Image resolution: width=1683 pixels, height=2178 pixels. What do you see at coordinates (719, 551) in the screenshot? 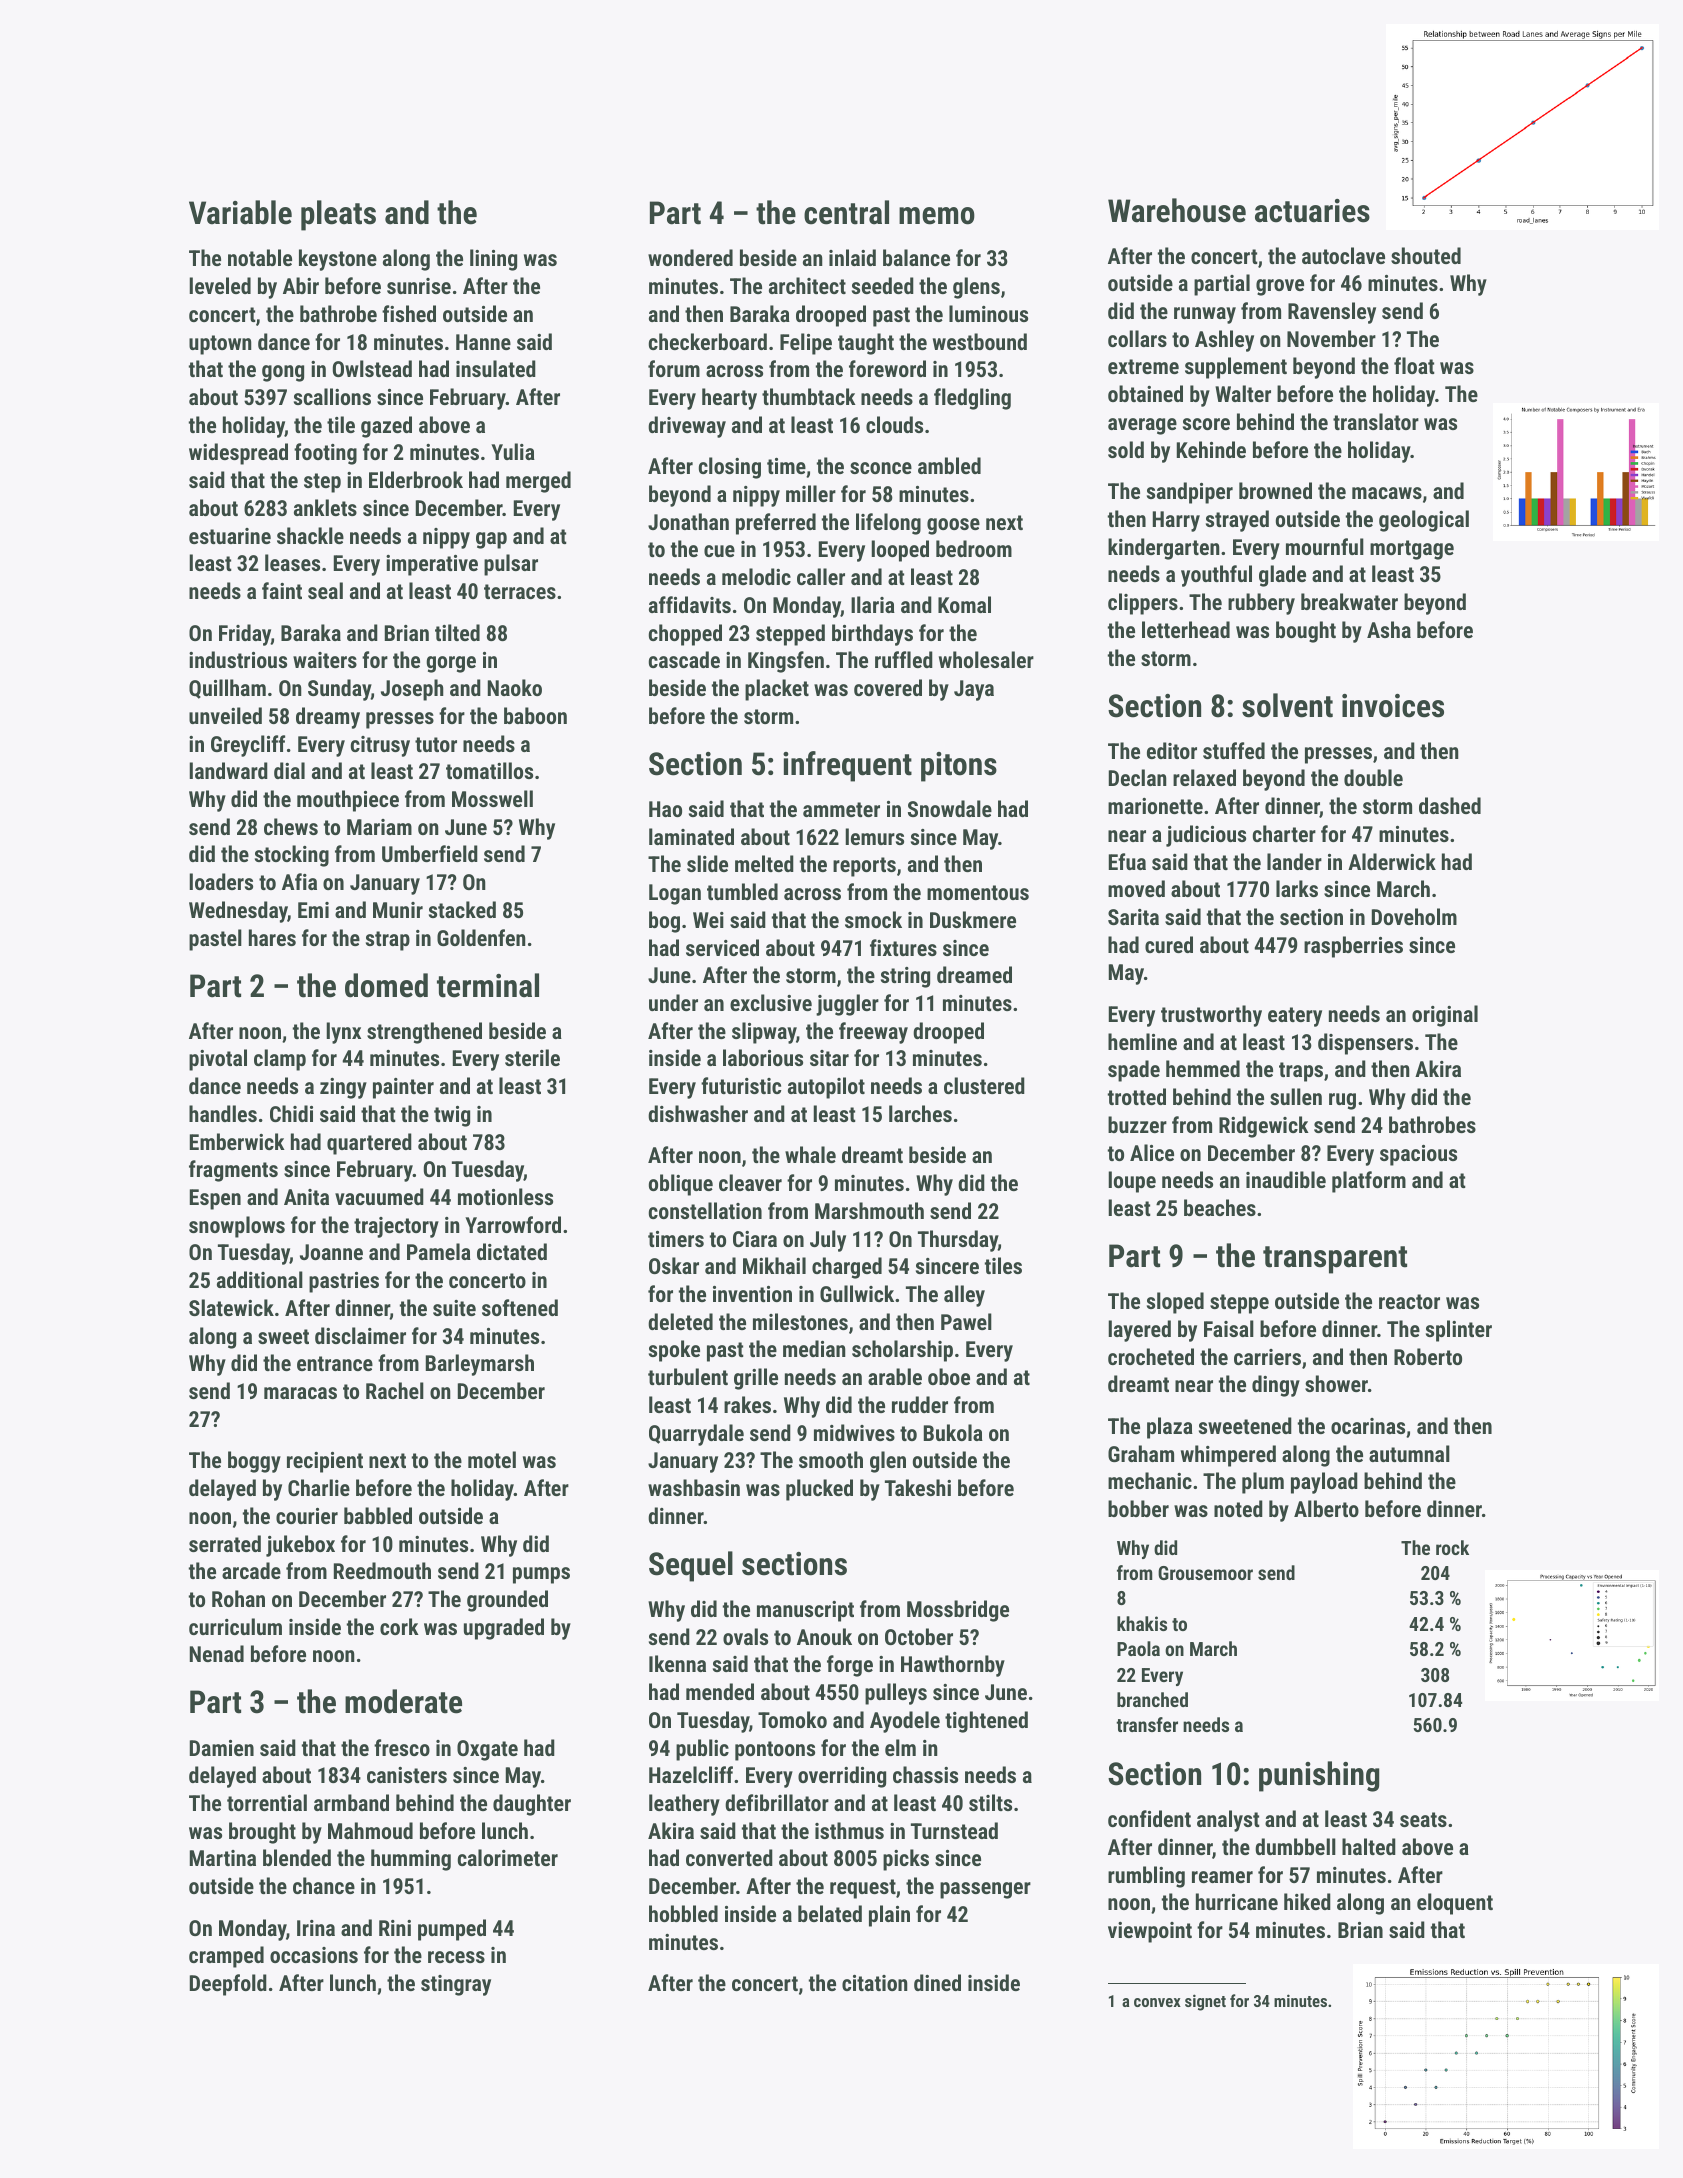
I see `cue` at bounding box center [719, 551].
